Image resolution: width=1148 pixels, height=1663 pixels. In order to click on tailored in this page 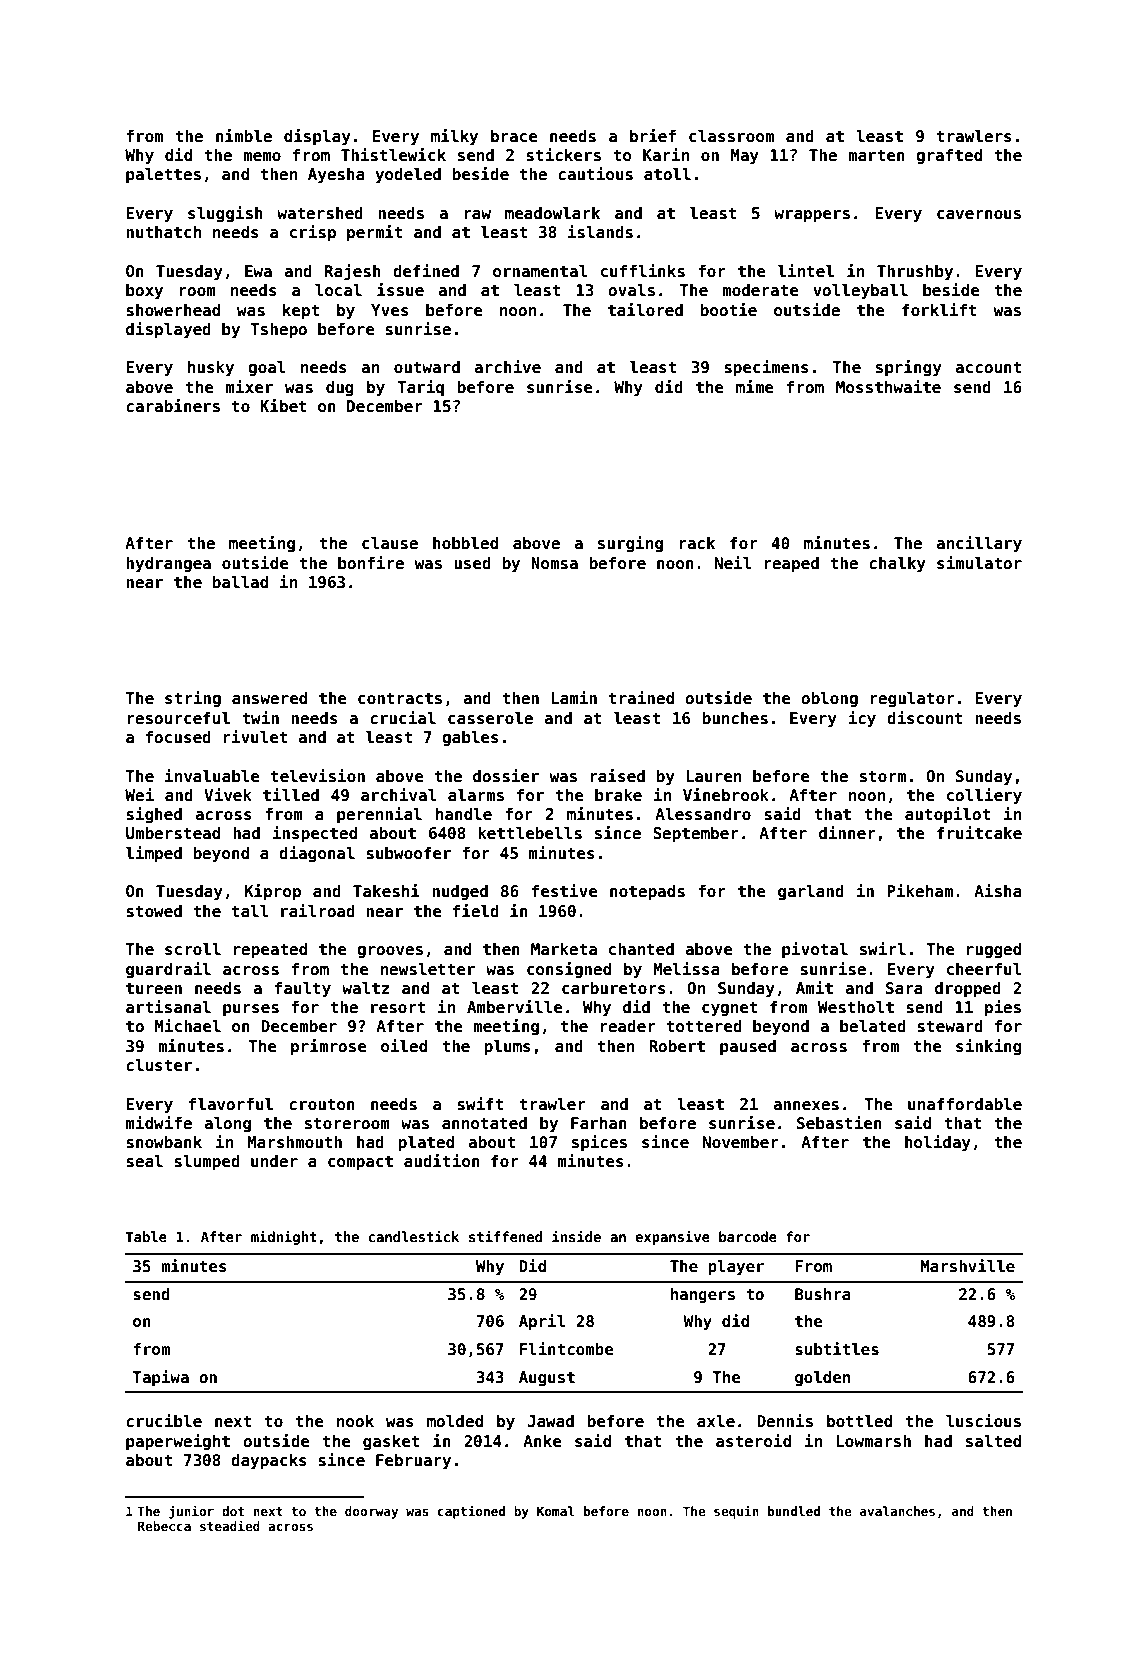, I will do `click(645, 310)`.
